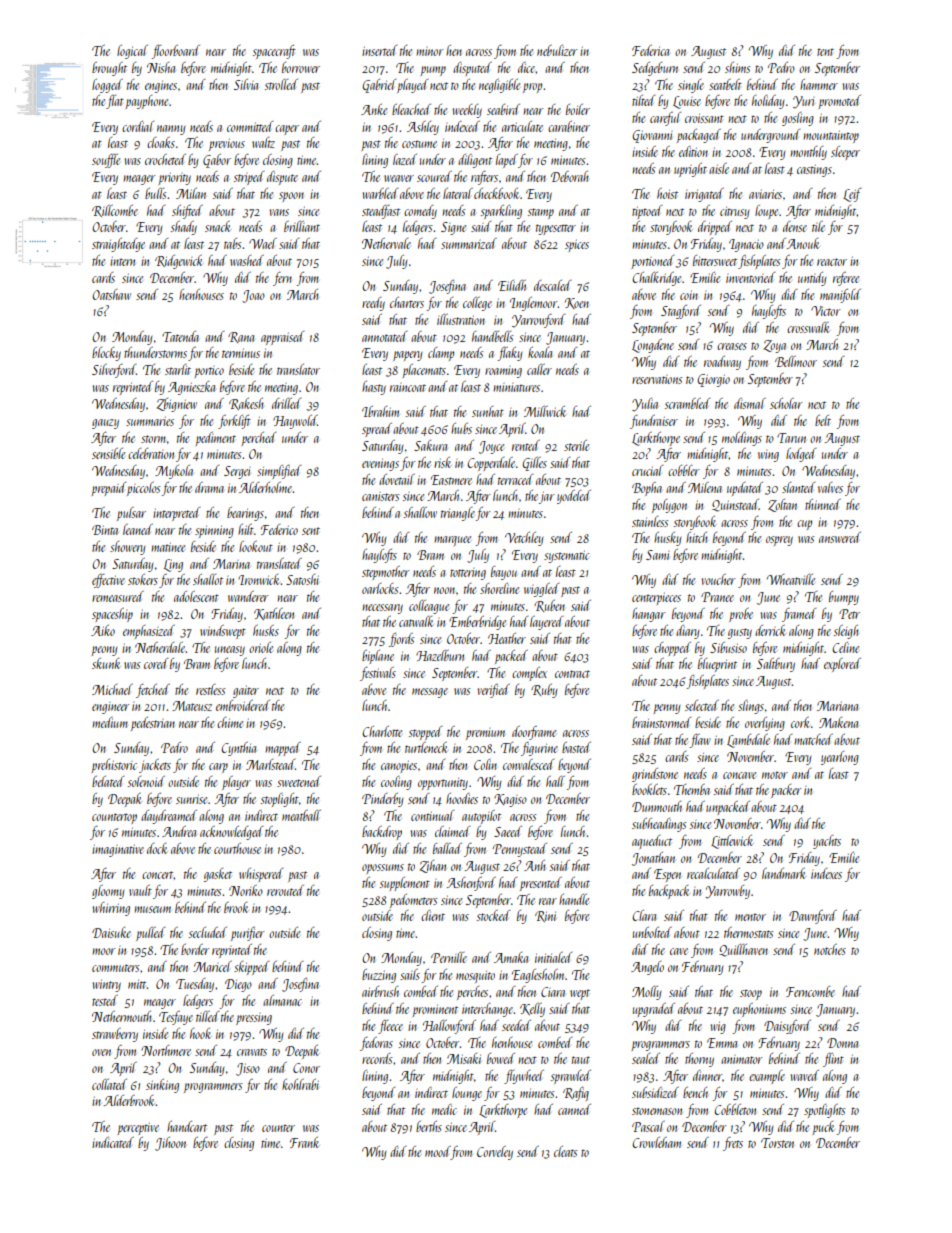  I want to click on Sergei, so click(237, 472).
